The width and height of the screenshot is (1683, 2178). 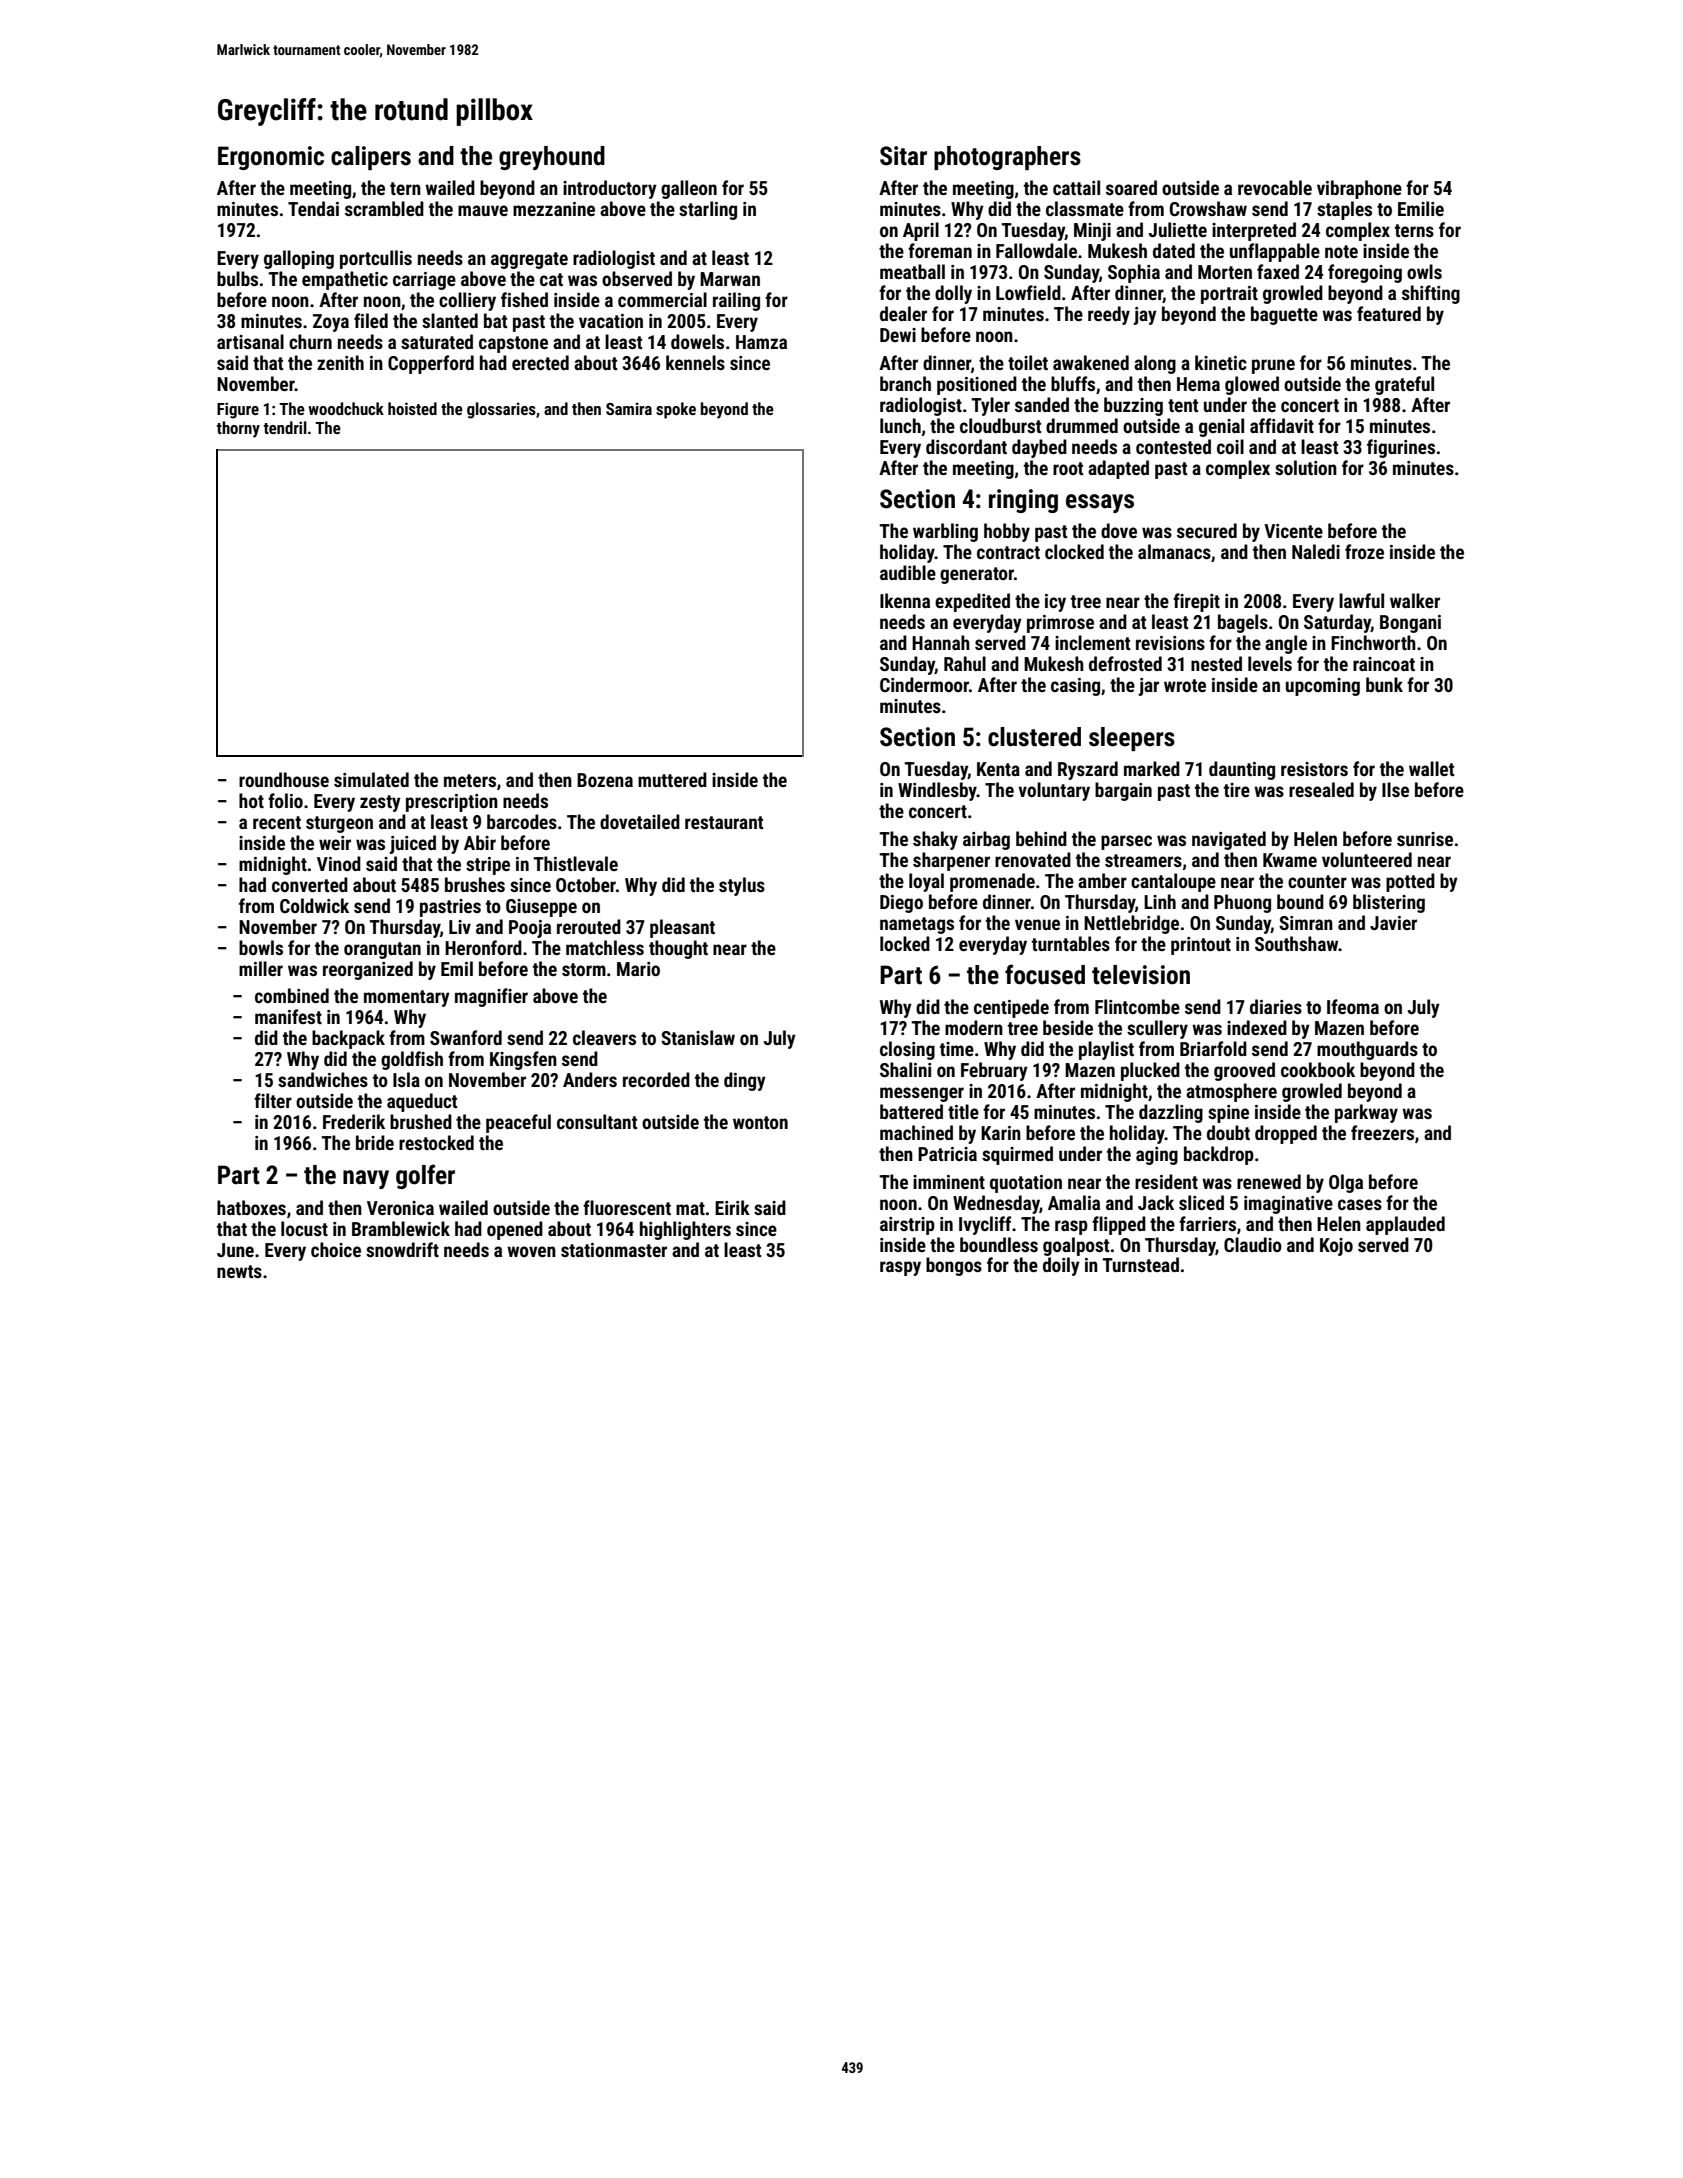 What do you see at coordinates (1344, 210) in the screenshot?
I see `staples` at bounding box center [1344, 210].
